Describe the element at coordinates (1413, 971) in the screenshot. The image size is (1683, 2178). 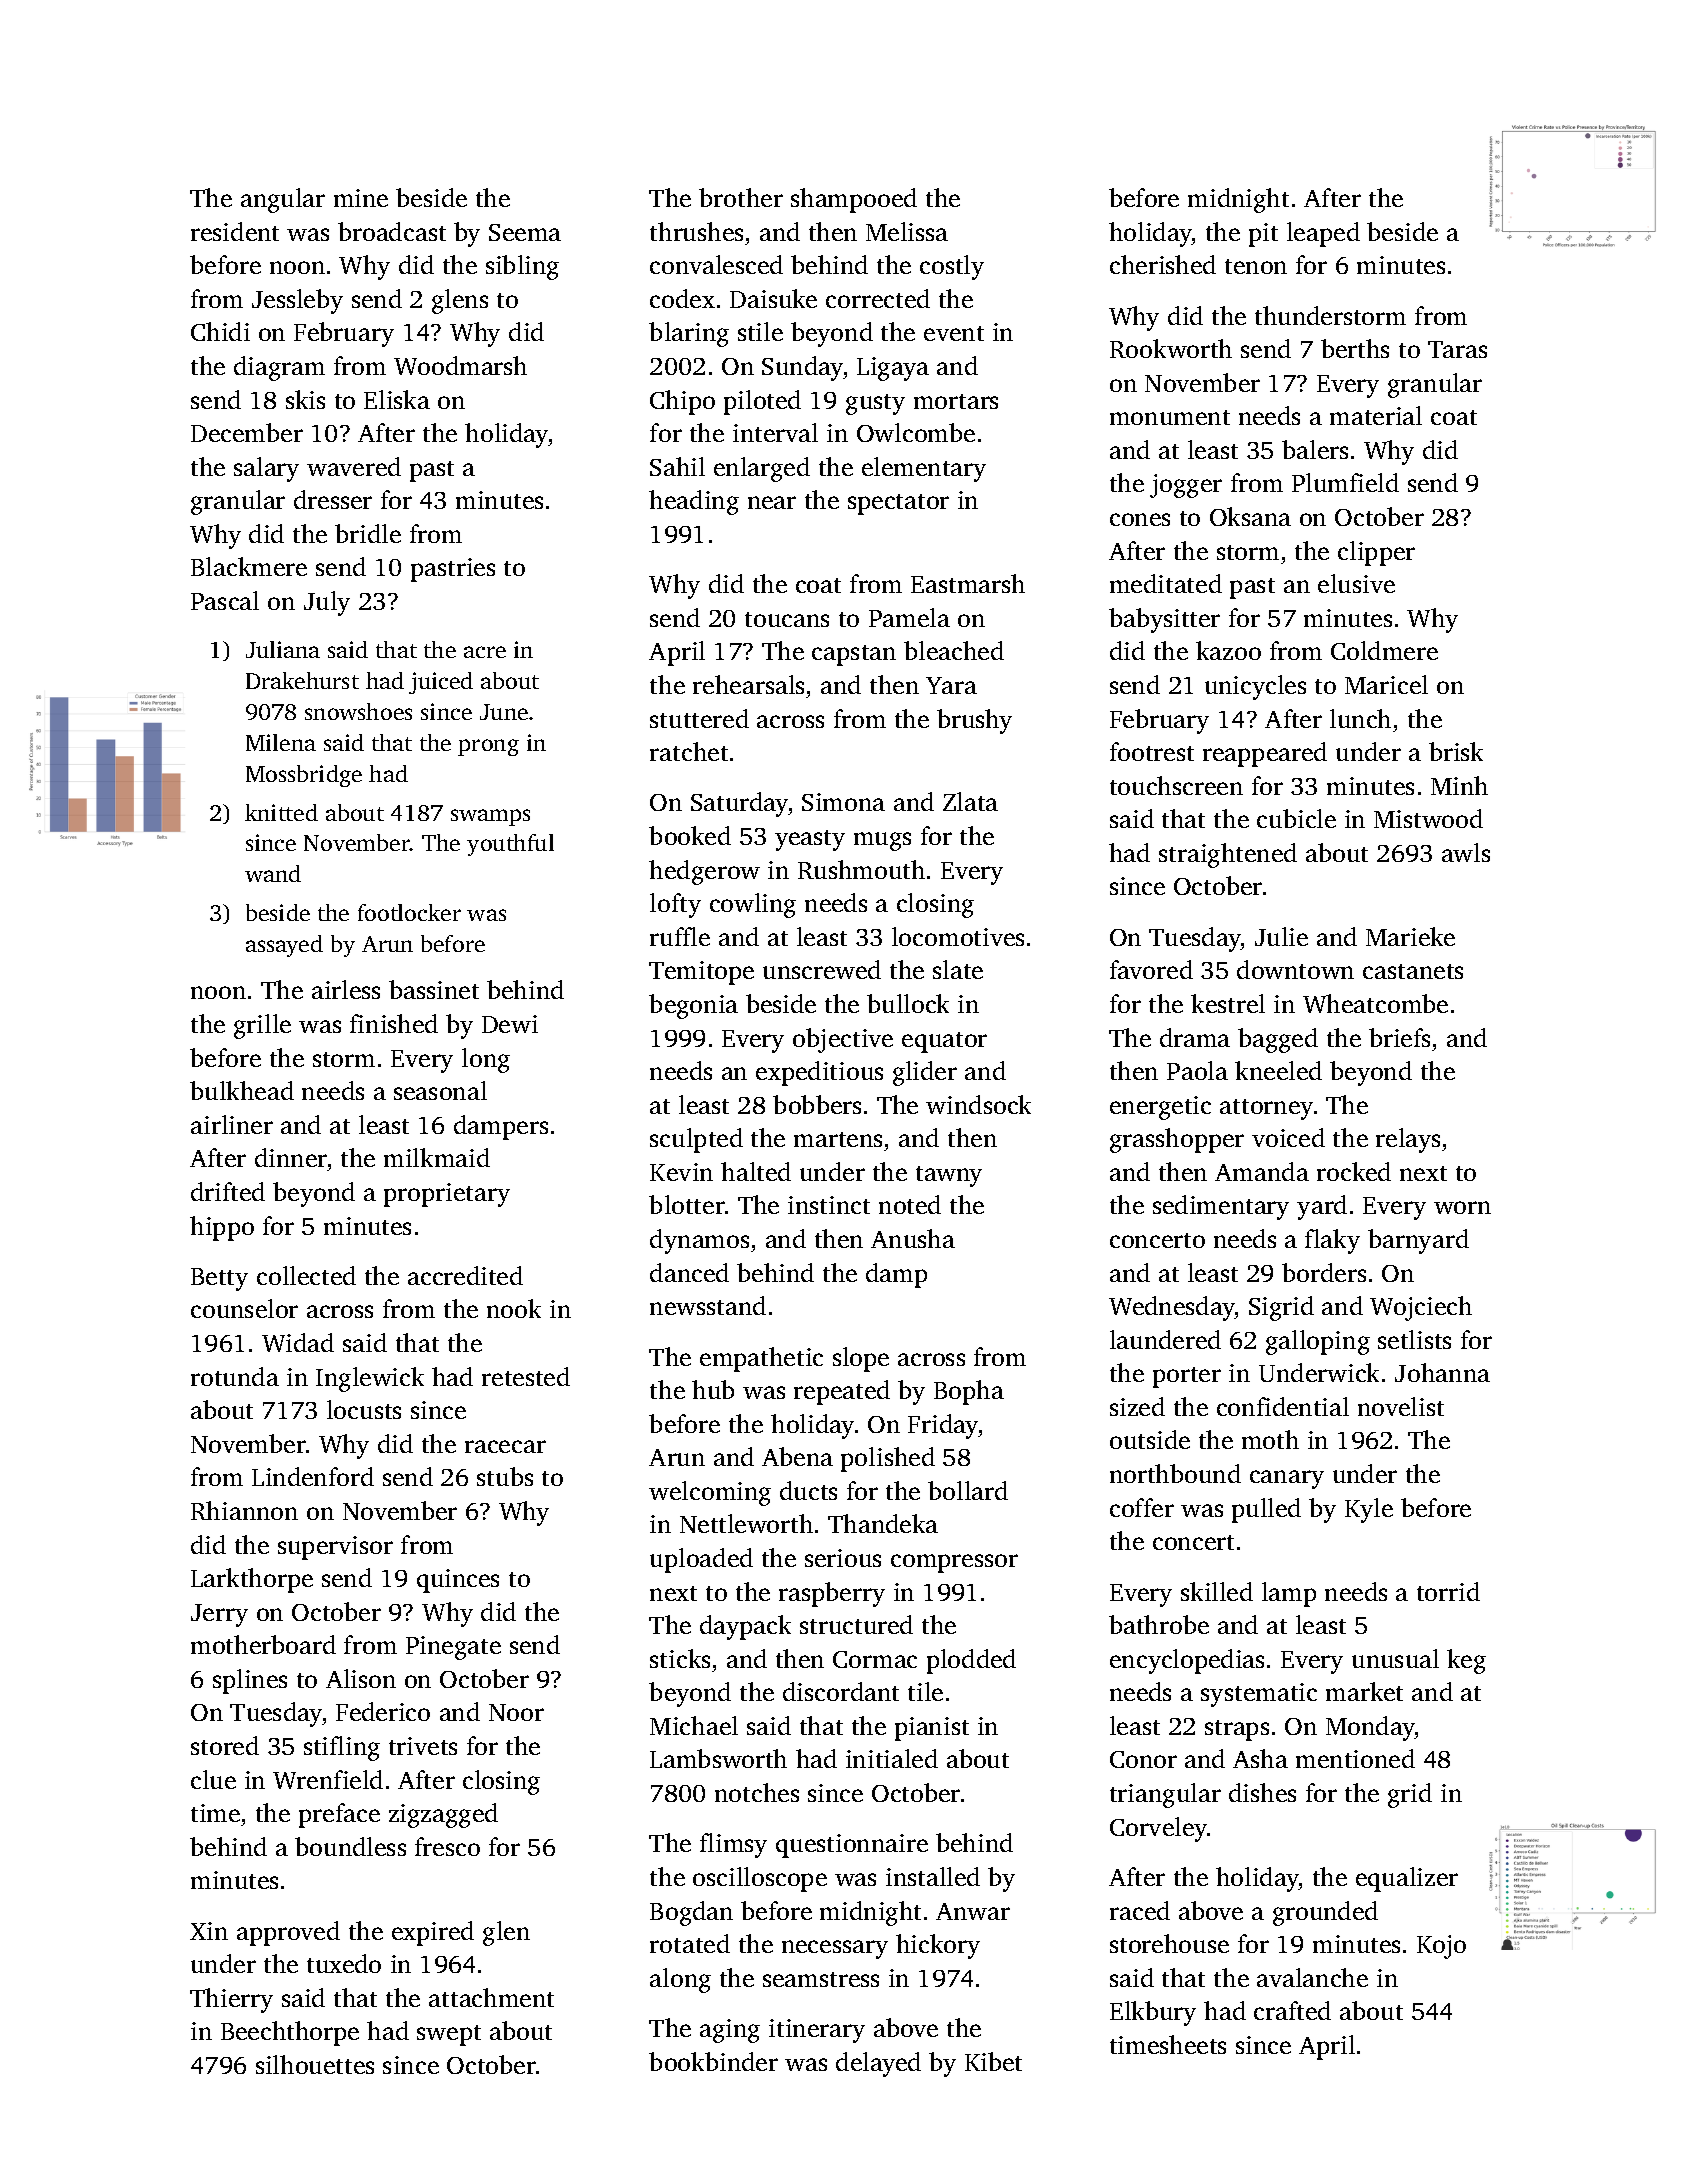
I see `castanets` at that location.
